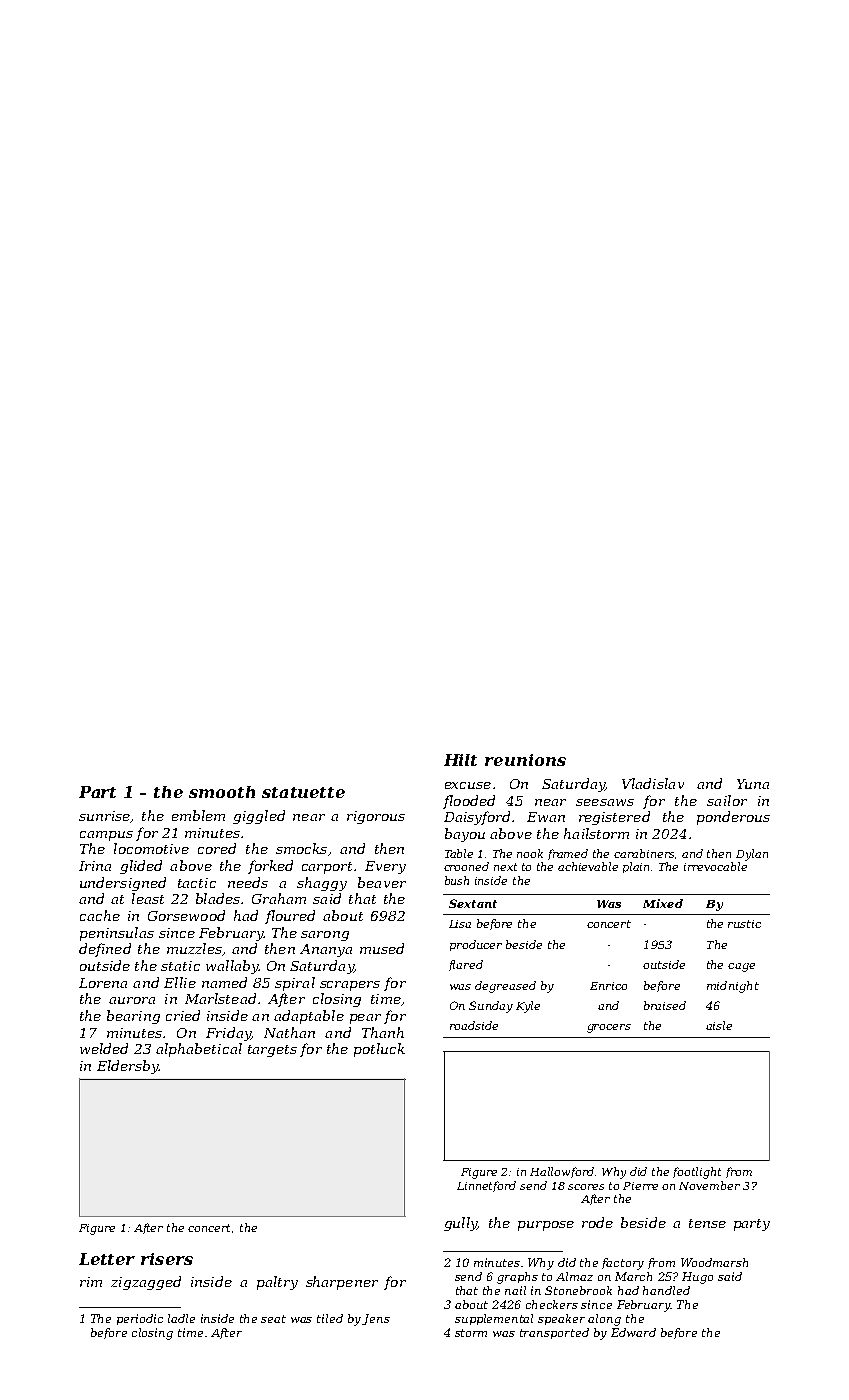 The image size is (849, 1400). What do you see at coordinates (104, 816) in the screenshot?
I see `sunrise` at bounding box center [104, 816].
